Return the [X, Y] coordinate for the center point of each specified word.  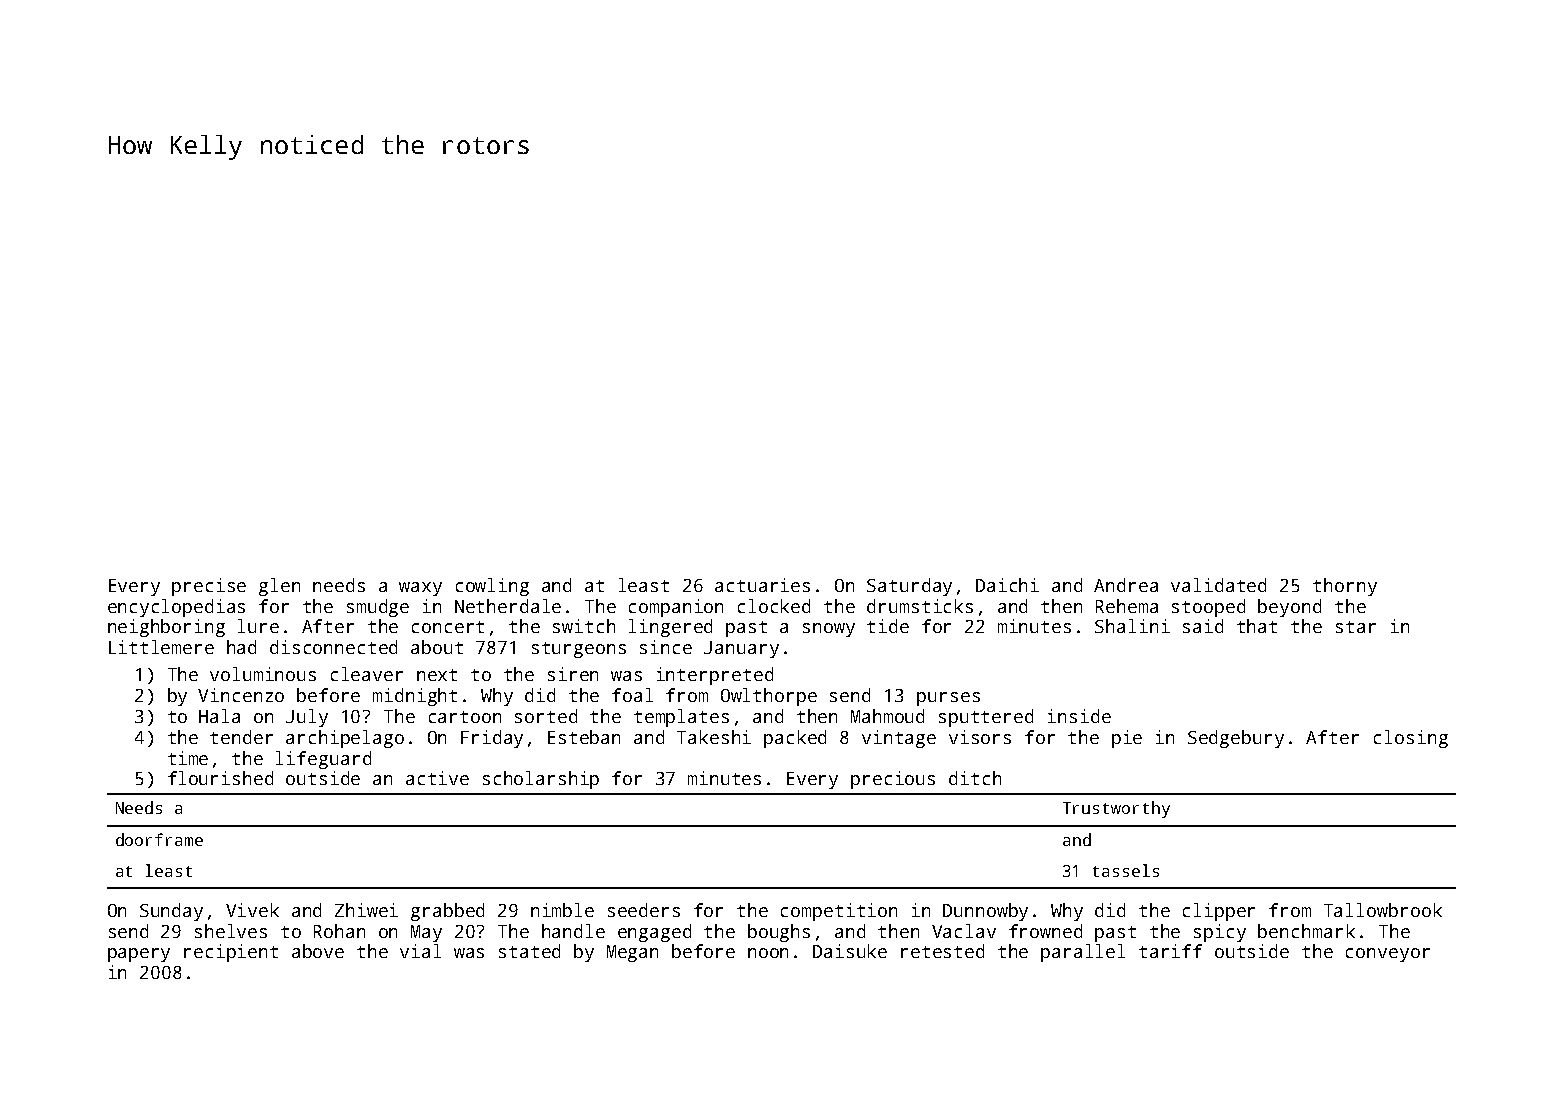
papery [139, 955]
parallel [1083, 953]
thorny [1345, 587]
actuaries [762, 585]
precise [209, 587]
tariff [1170, 951]
